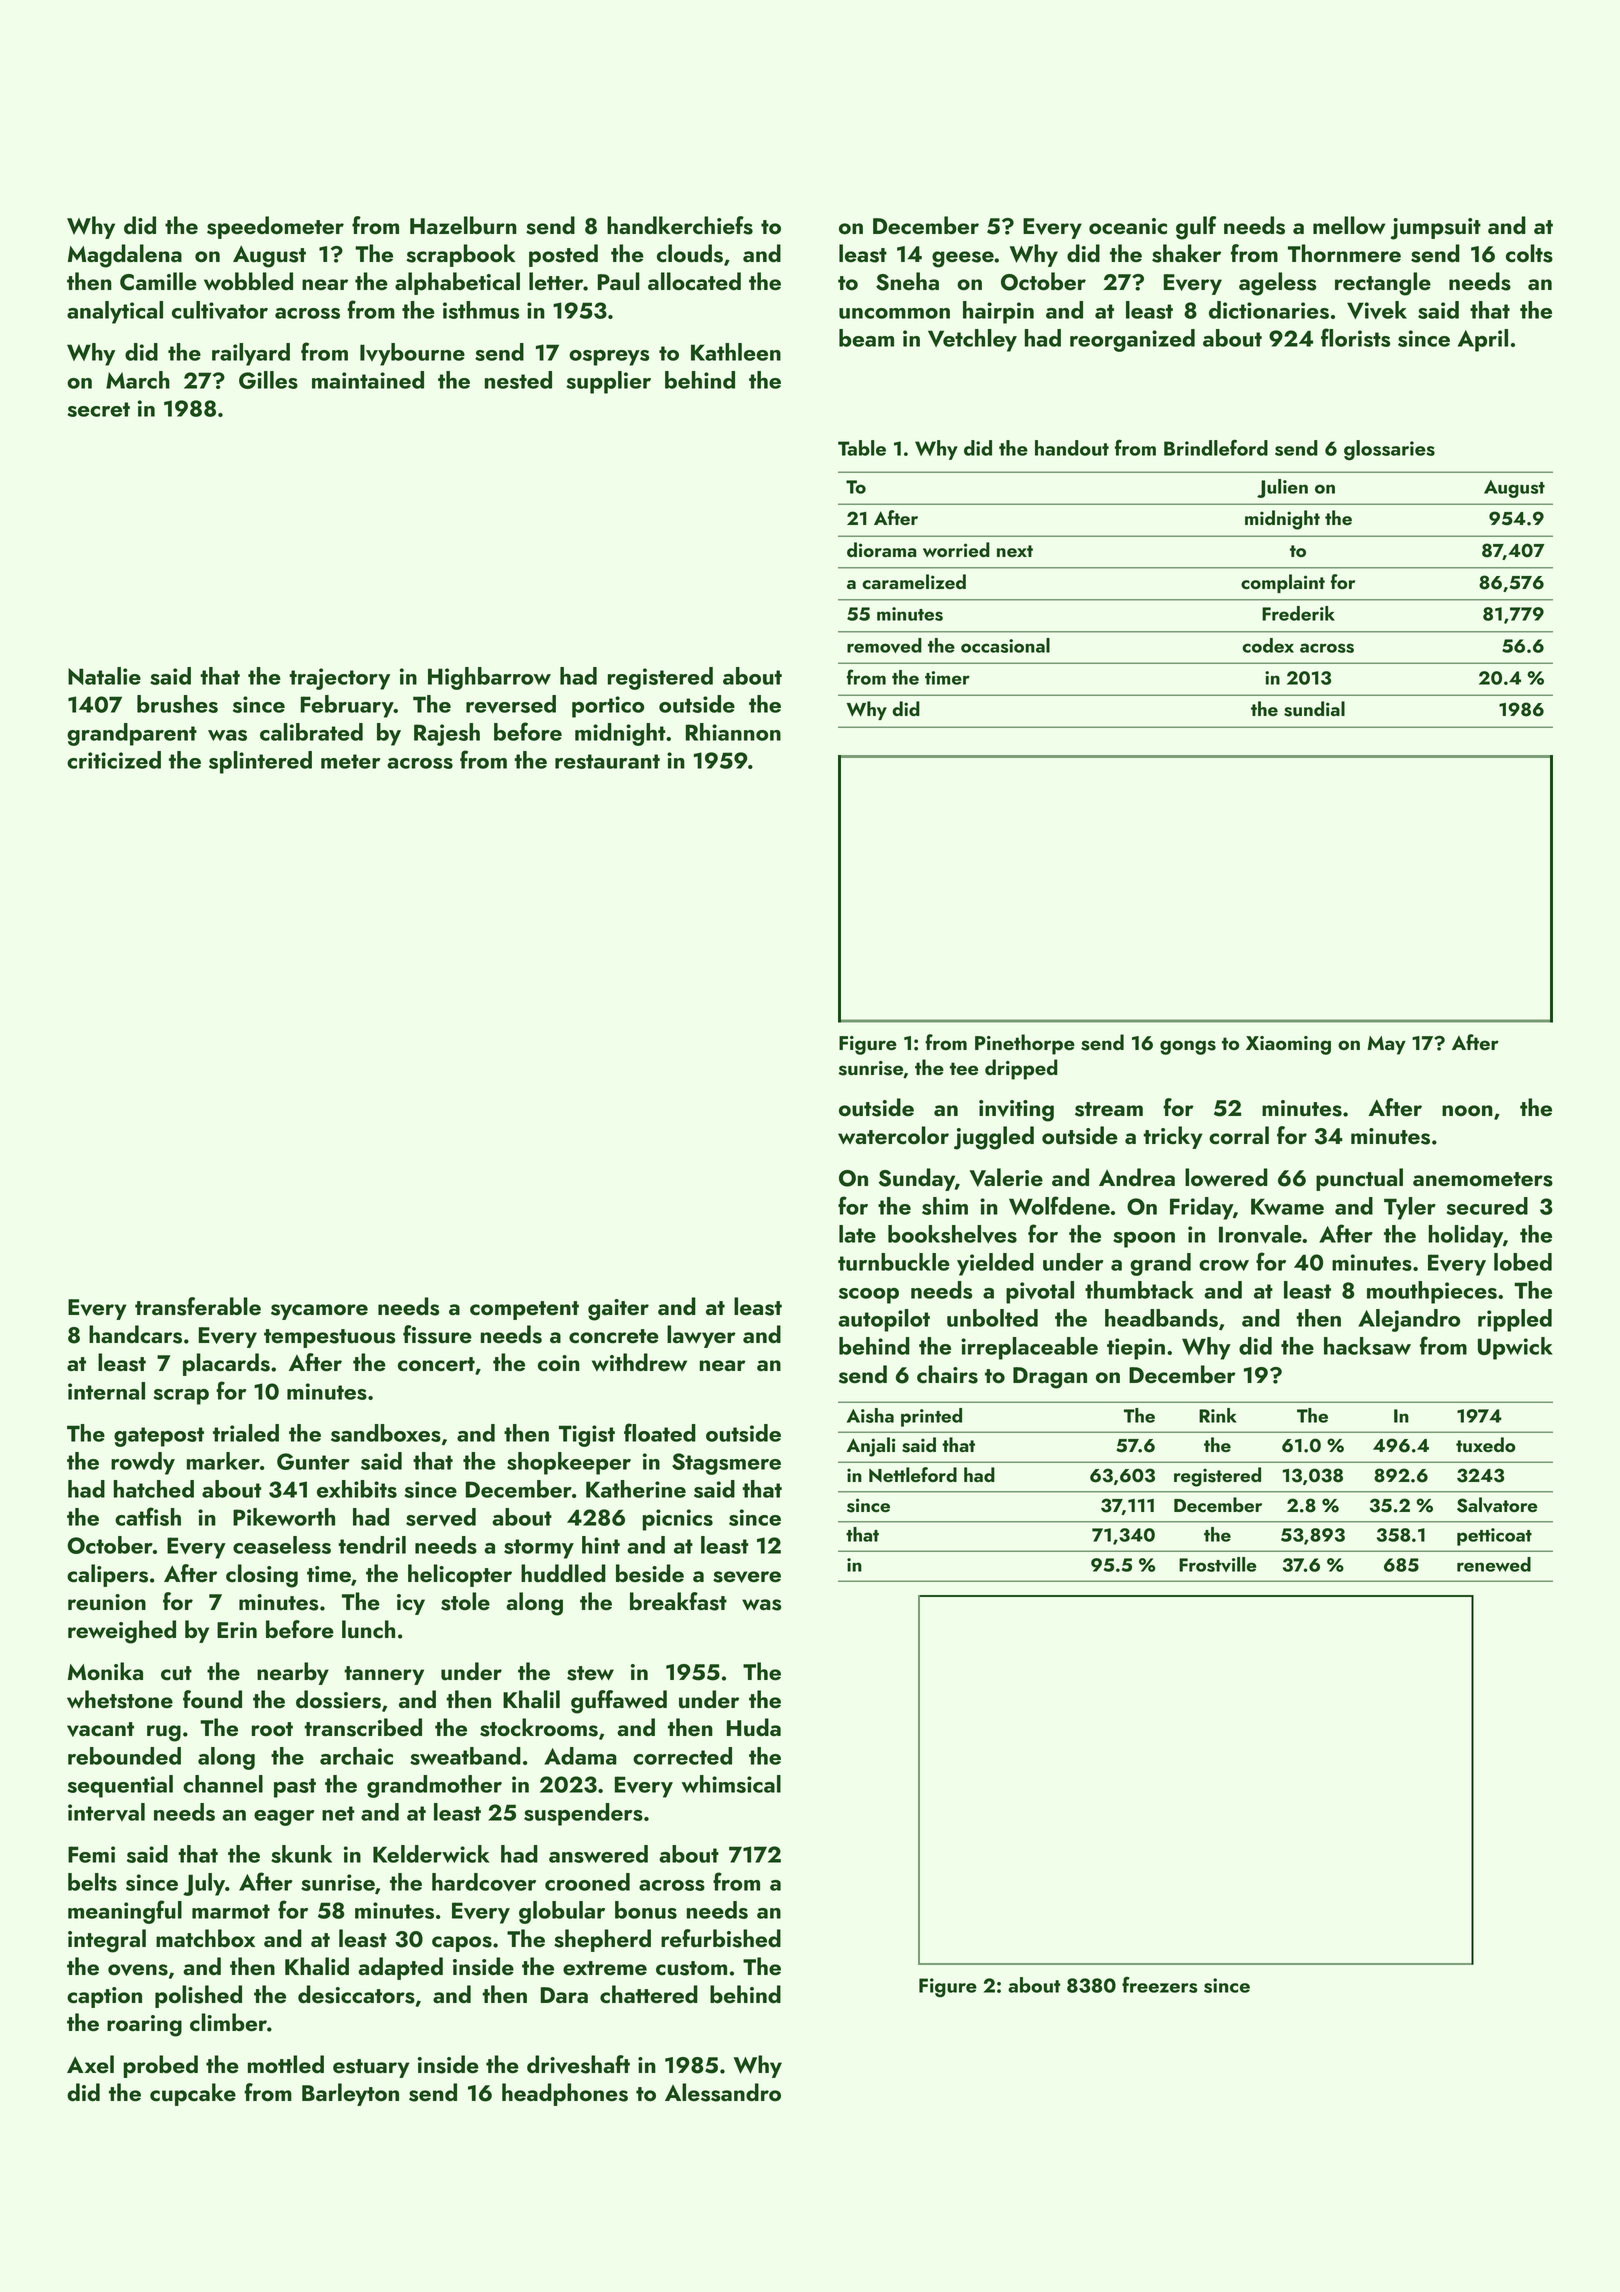 The width and height of the document is (1620, 2292). What do you see at coordinates (1298, 613) in the document?
I see `Frederik` at bounding box center [1298, 613].
